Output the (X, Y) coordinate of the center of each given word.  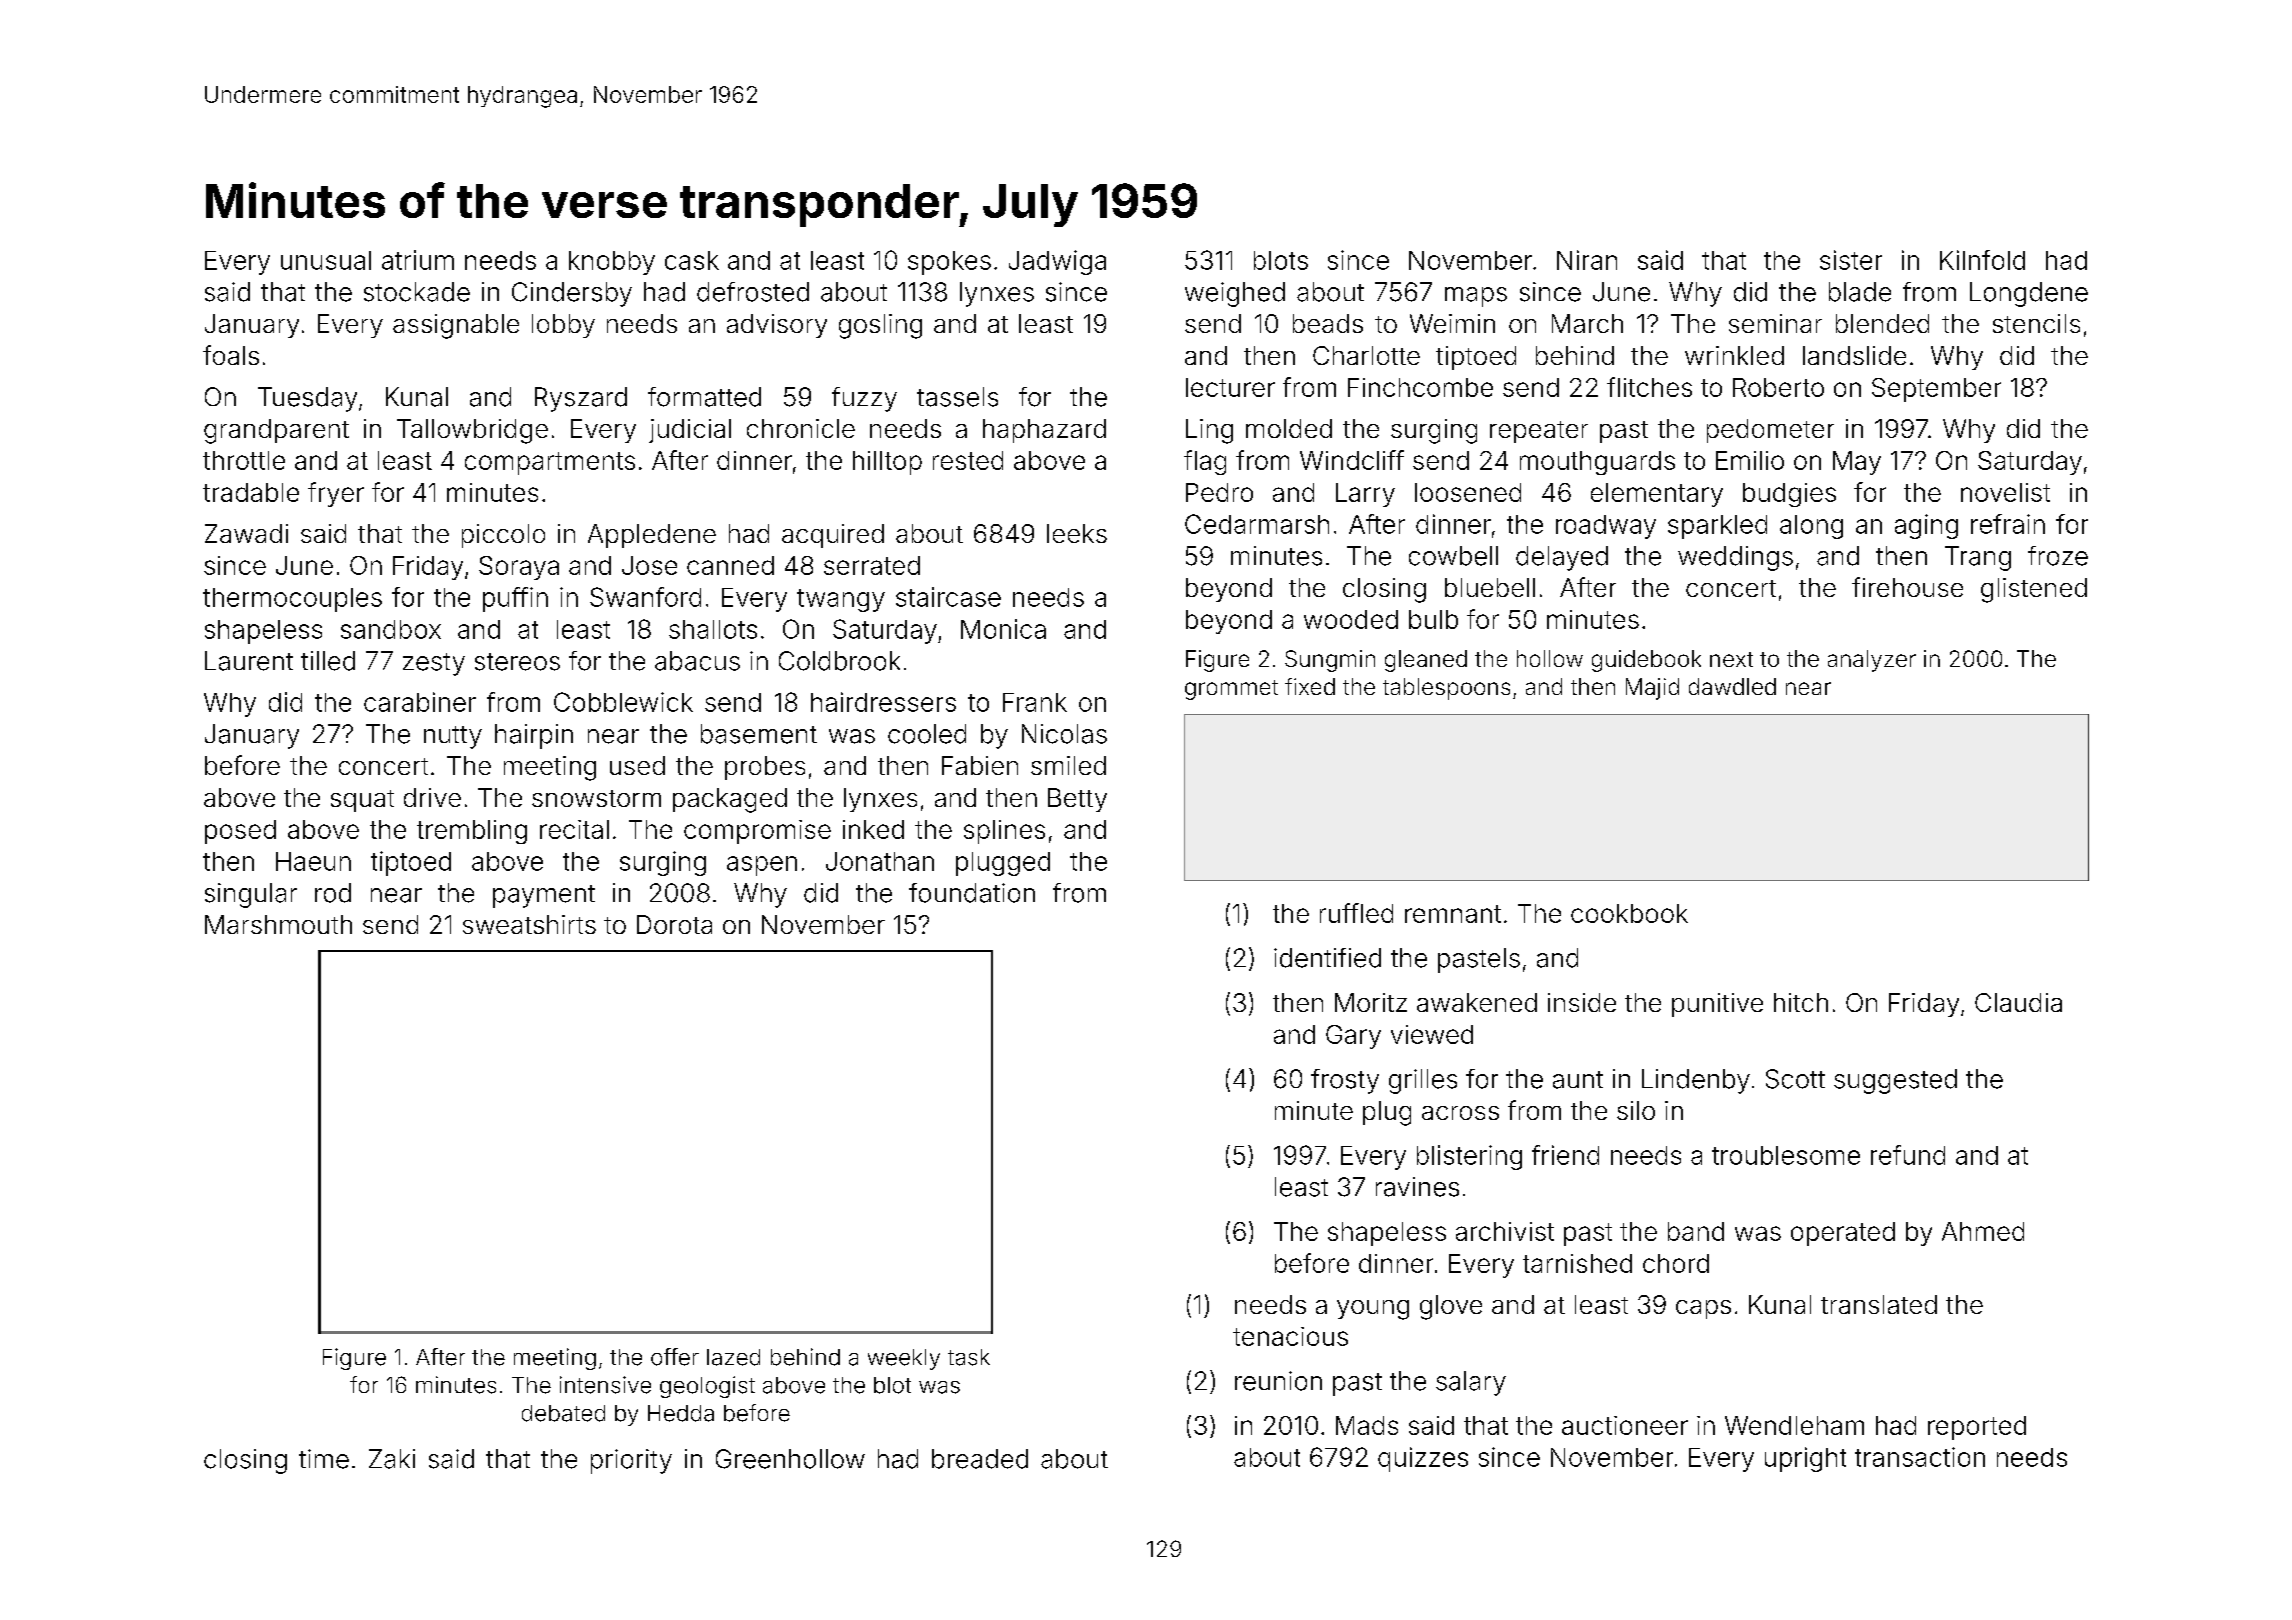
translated (1879, 1304)
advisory (777, 326)
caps (1703, 1309)
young (1373, 1310)
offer (675, 1357)
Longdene (2029, 294)
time (324, 1459)
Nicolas (1064, 734)
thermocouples (292, 600)
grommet (1231, 690)
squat (362, 801)
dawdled (1732, 686)
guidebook (1646, 661)
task (969, 1357)
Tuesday (307, 399)
